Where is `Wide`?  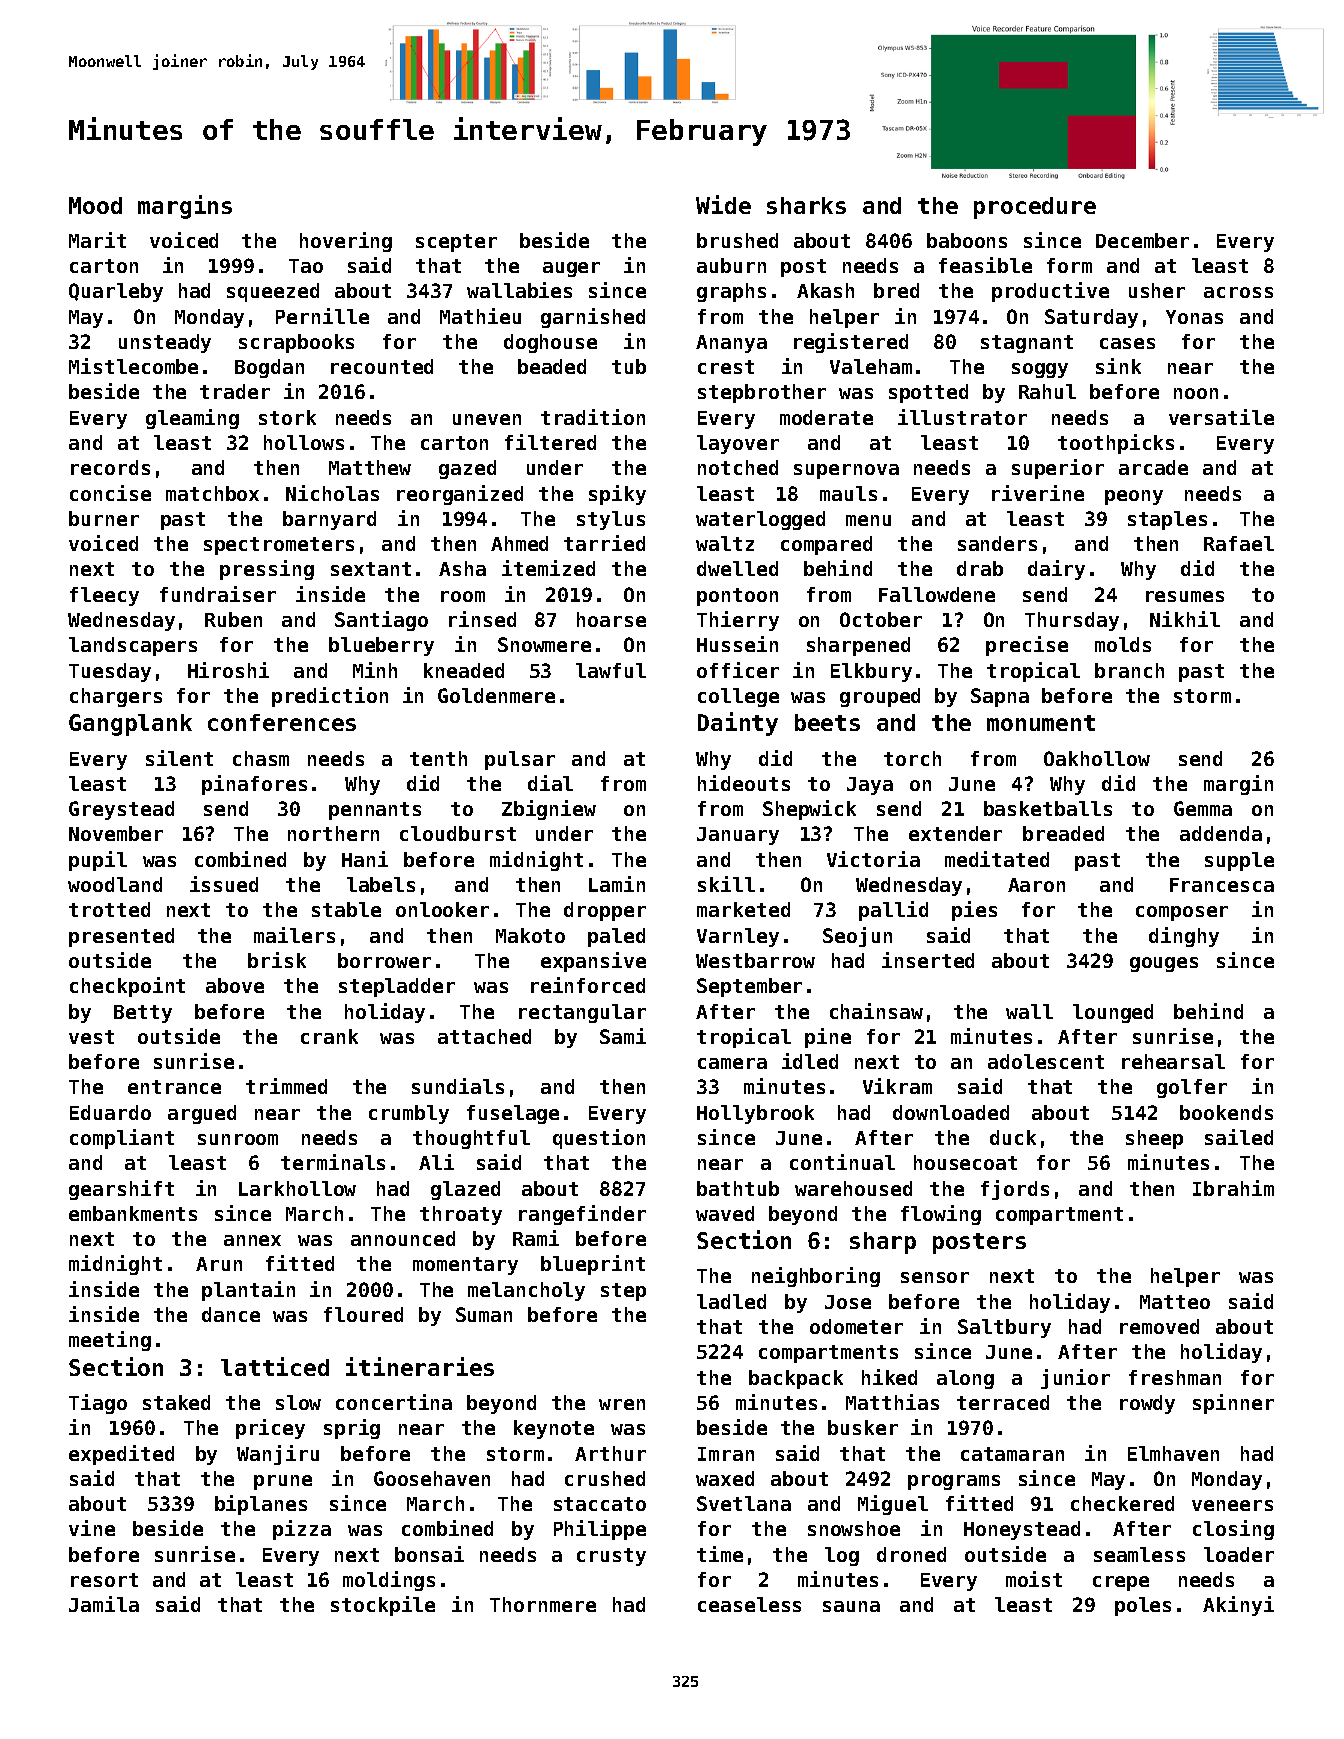 Wide is located at coordinates (723, 204).
